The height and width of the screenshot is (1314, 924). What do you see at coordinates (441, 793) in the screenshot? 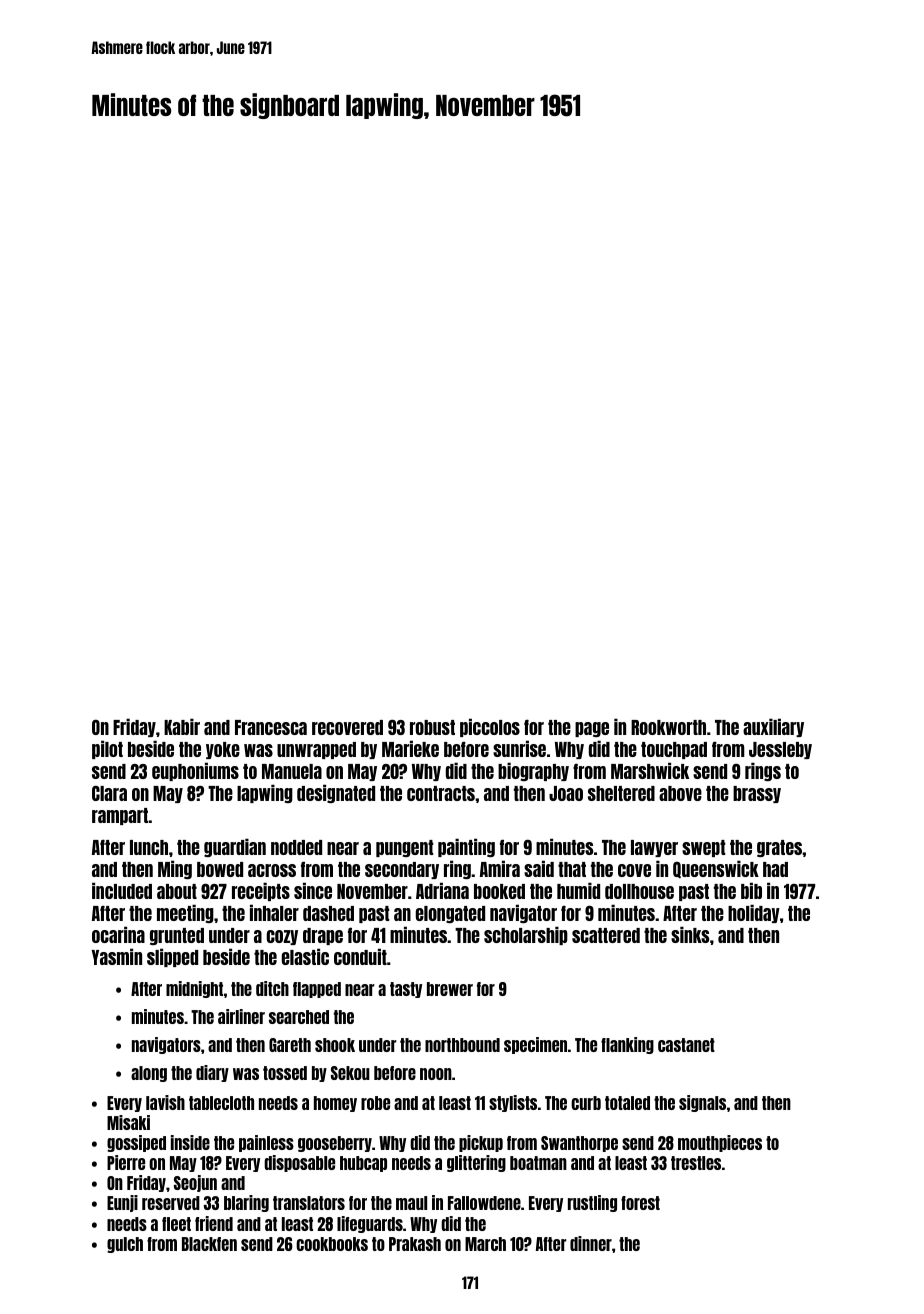
I see `contracts` at bounding box center [441, 793].
